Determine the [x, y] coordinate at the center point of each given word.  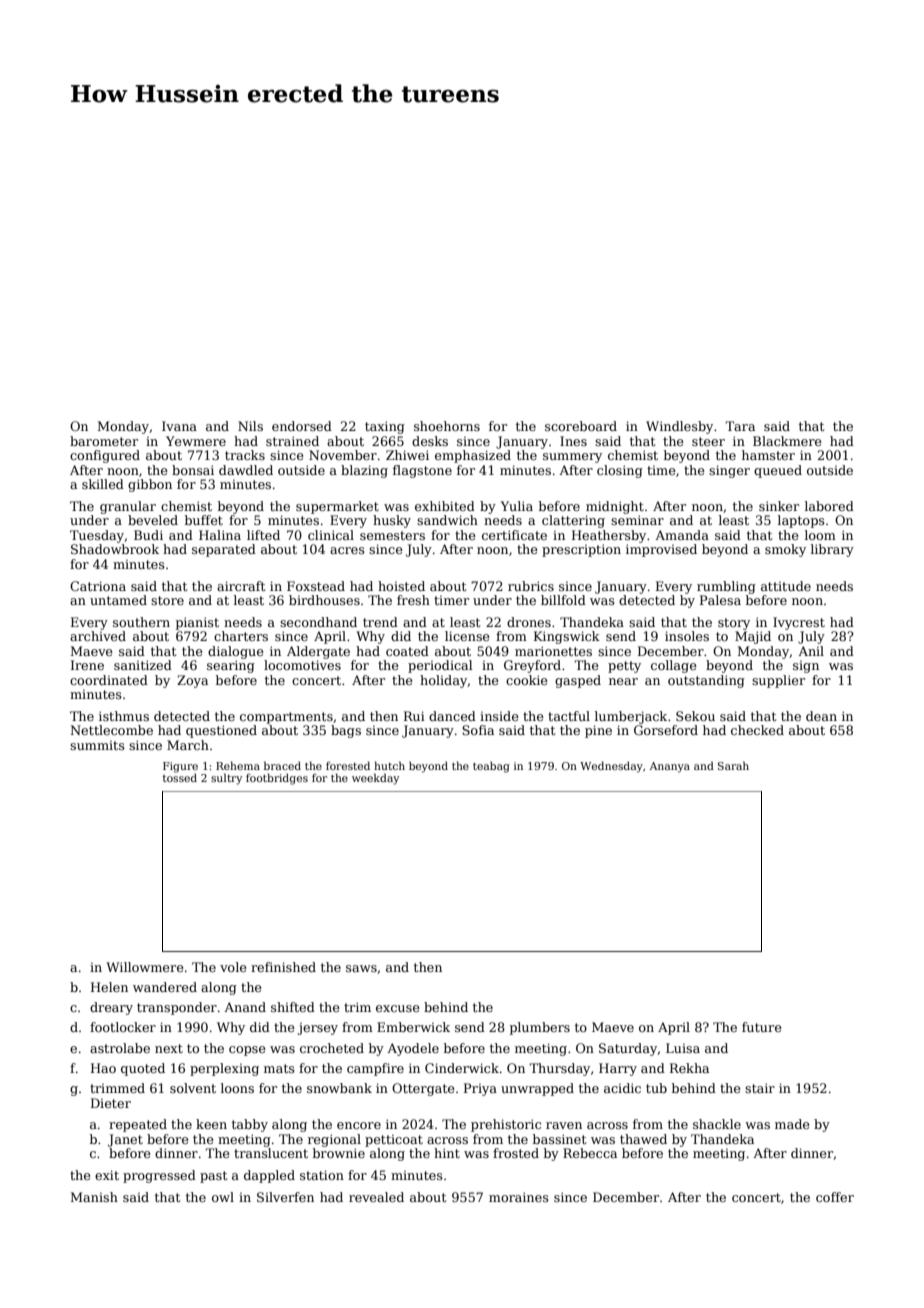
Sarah [733, 765]
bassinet [559, 1139]
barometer [104, 441]
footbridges [277, 779]
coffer [835, 1197]
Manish [94, 1197]
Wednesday [611, 767]
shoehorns [447, 426]
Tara [740, 426]
